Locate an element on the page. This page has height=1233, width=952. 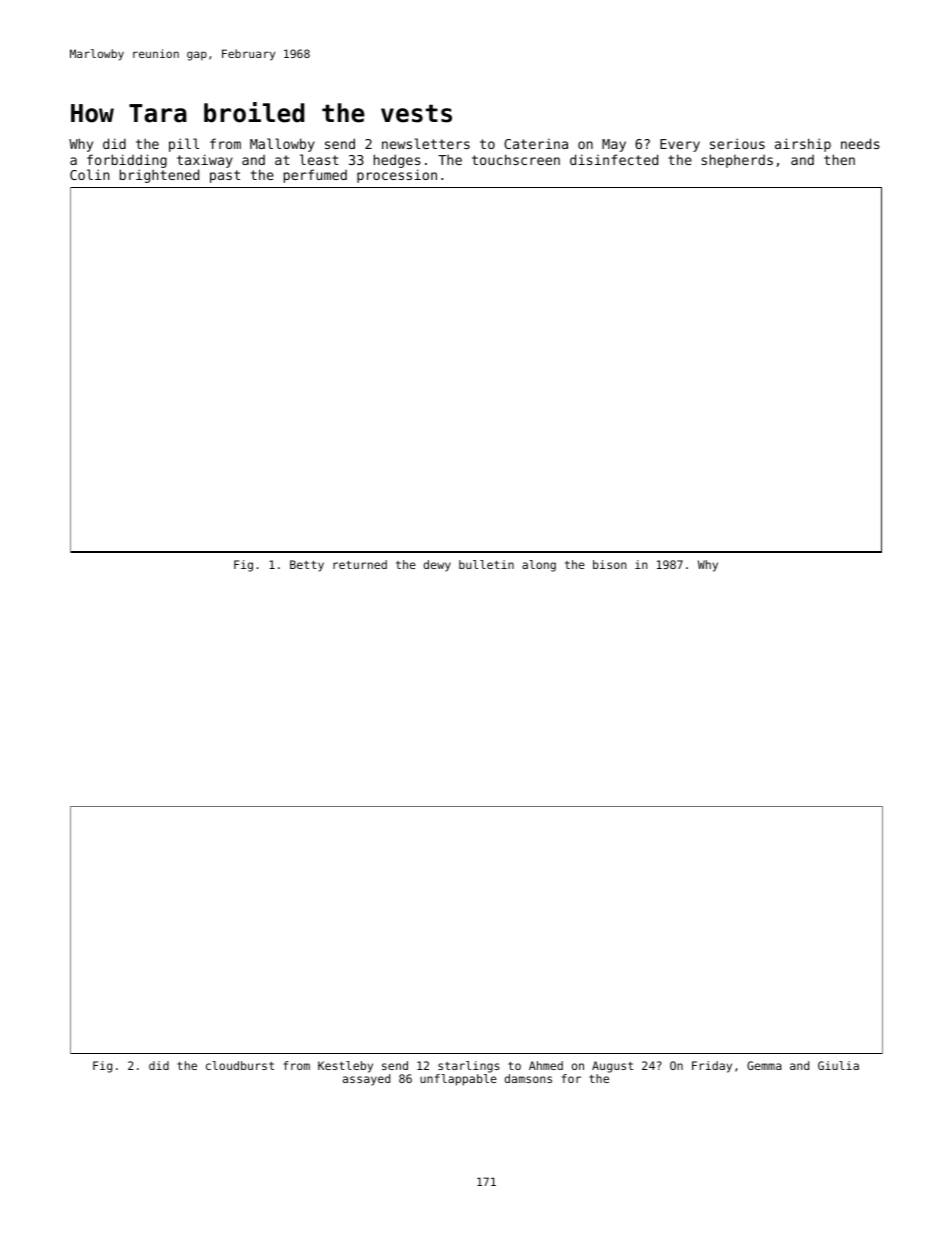
perfumed is located at coordinates (315, 176).
